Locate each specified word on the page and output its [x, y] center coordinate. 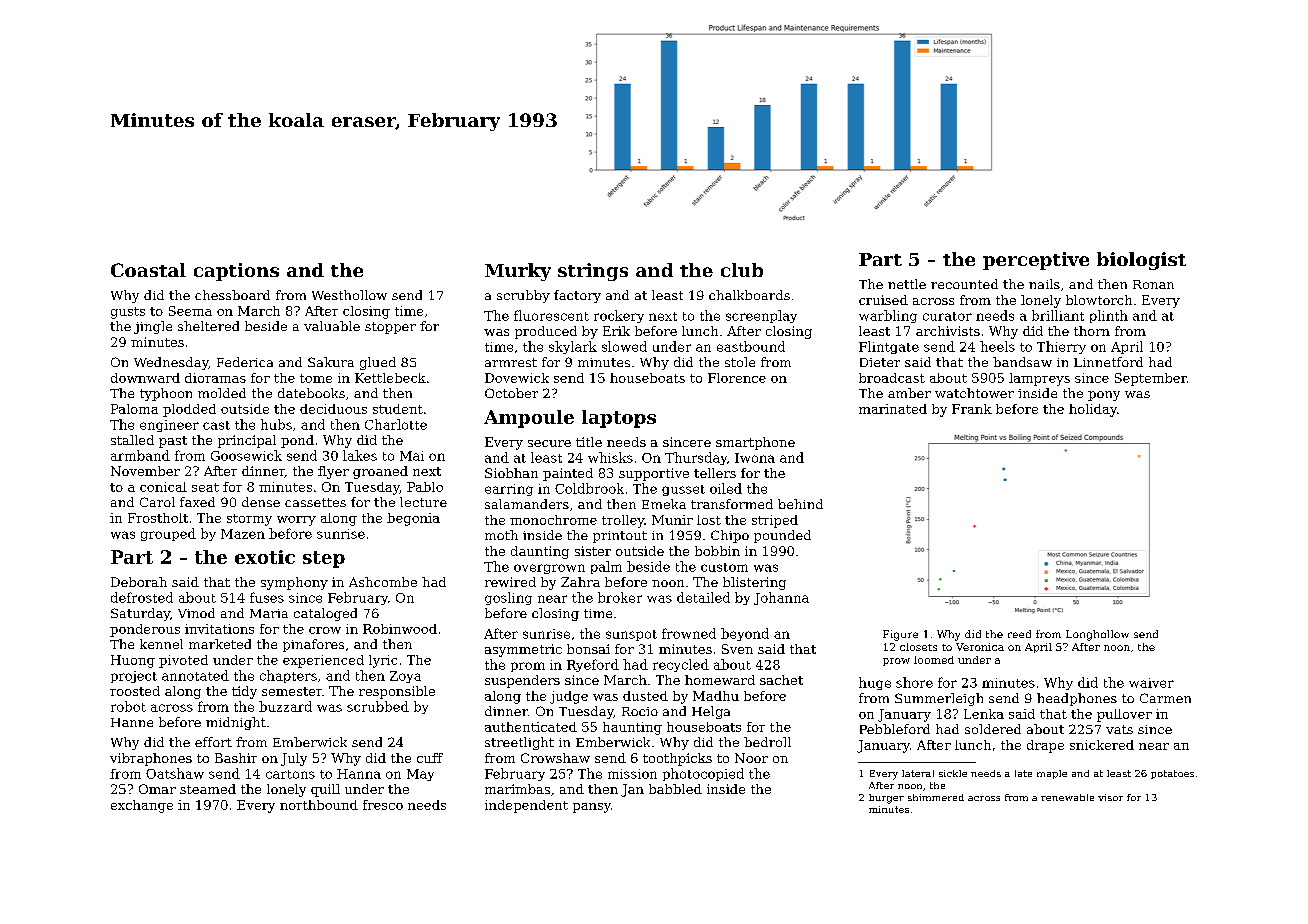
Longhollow [1097, 635]
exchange [142, 806]
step [324, 559]
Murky [518, 272]
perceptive [1036, 261]
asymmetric [523, 650]
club [742, 270]
